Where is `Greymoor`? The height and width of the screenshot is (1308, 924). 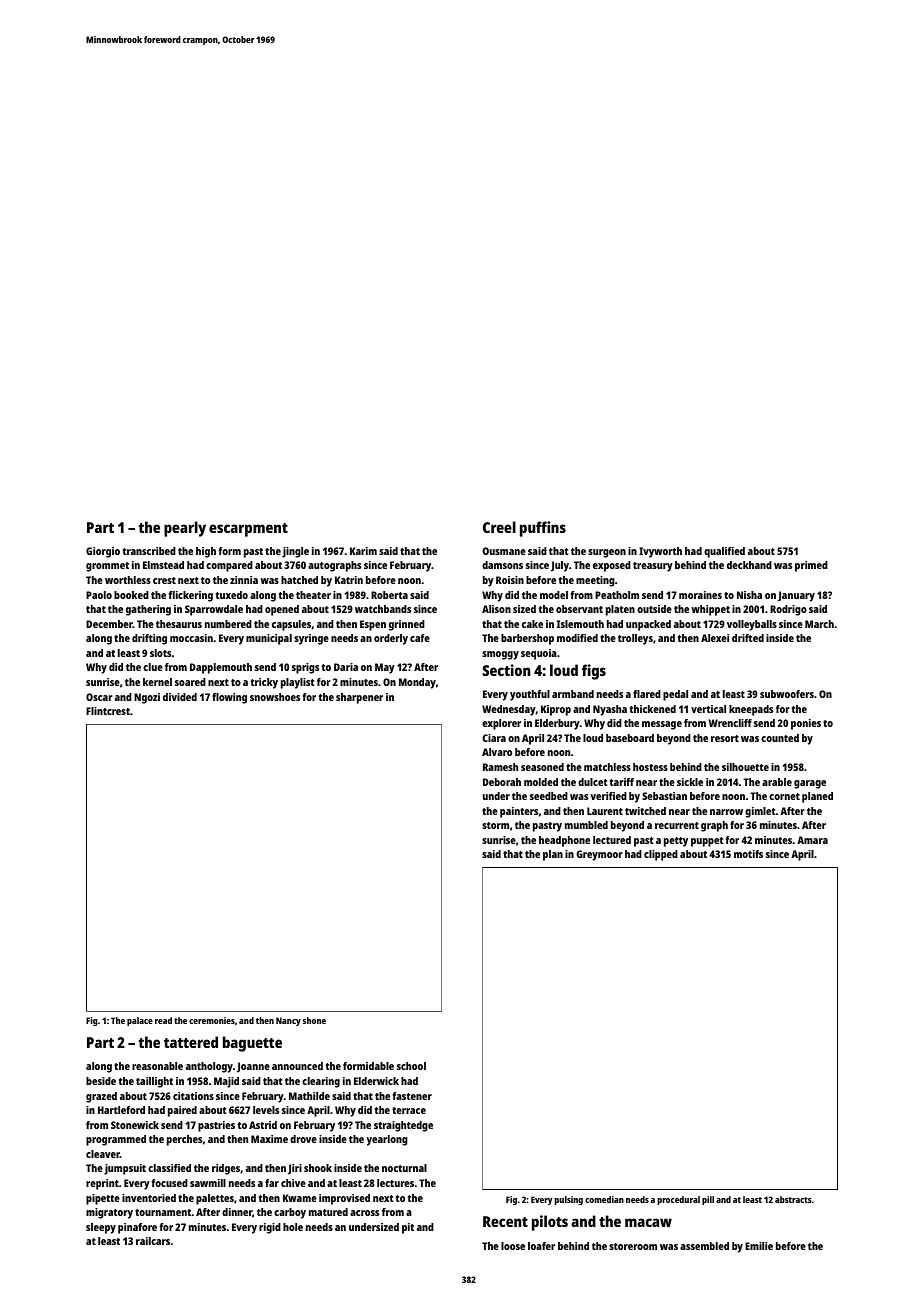
Greymoor is located at coordinates (599, 855).
